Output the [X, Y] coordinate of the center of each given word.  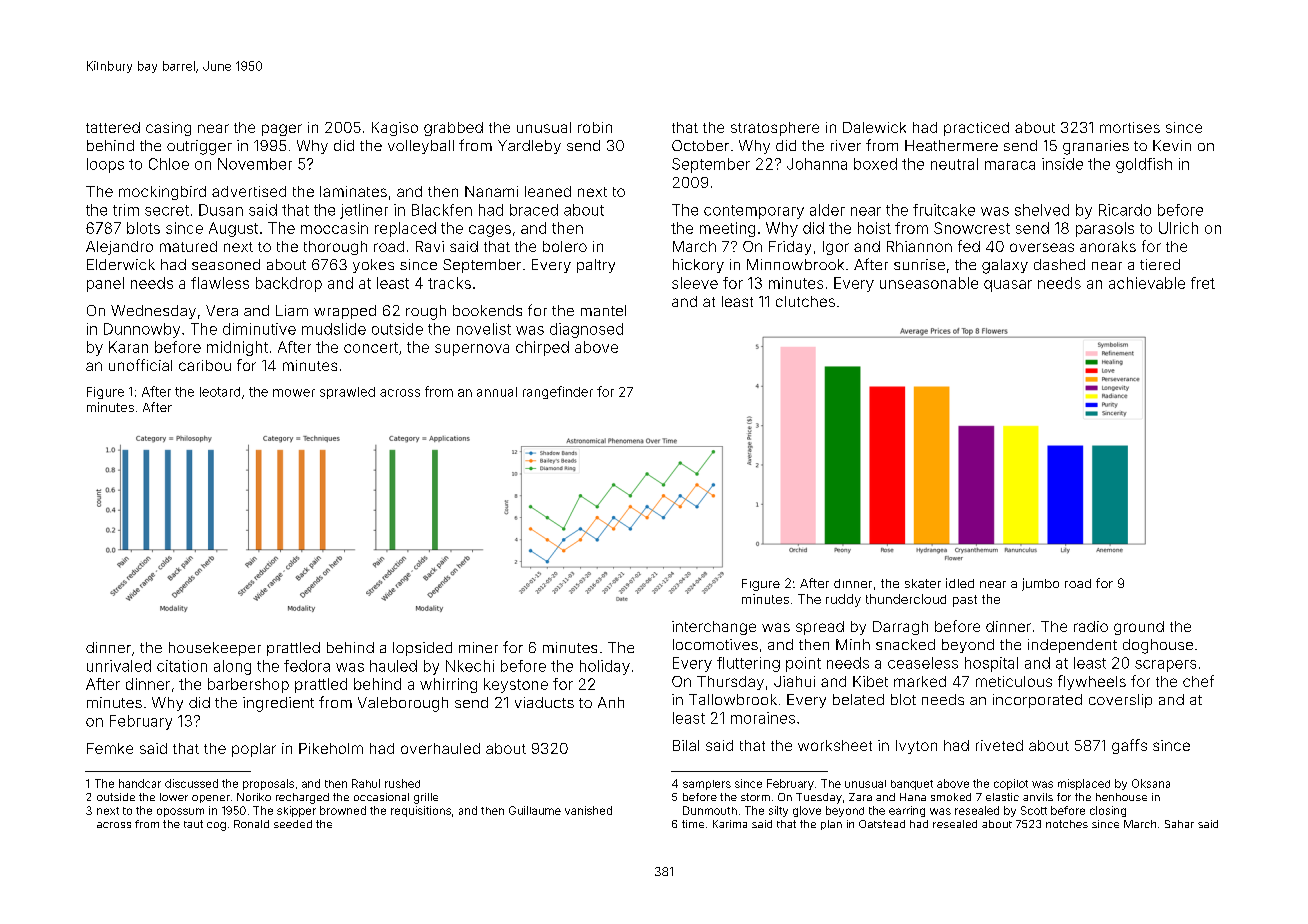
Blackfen [442, 210]
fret [1203, 283]
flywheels [1092, 682]
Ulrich [1178, 228]
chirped [542, 348]
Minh [853, 644]
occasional [381, 797]
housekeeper [215, 649]
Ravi [430, 246]
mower [294, 393]
